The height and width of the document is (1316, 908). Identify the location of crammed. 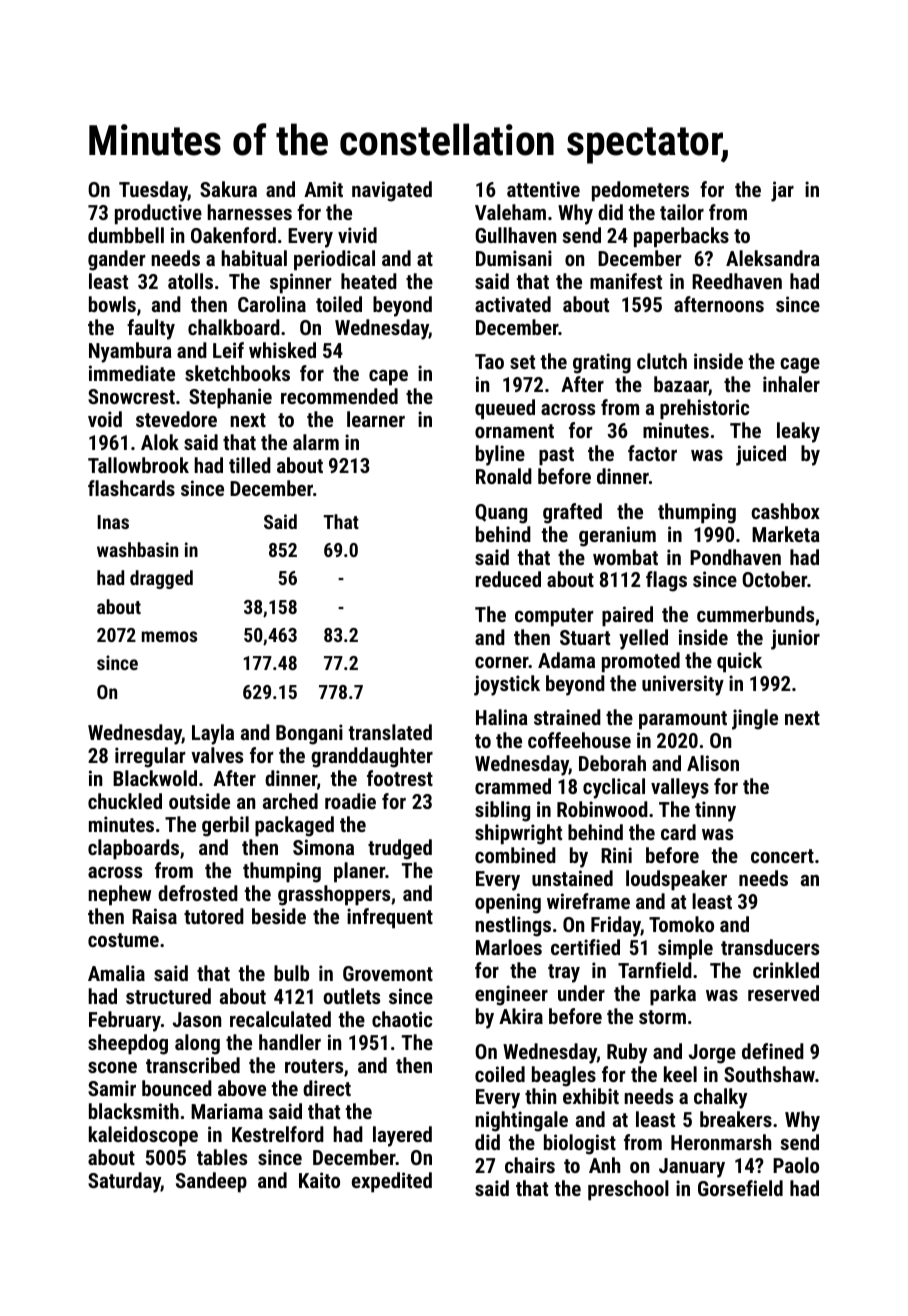
(513, 786).
